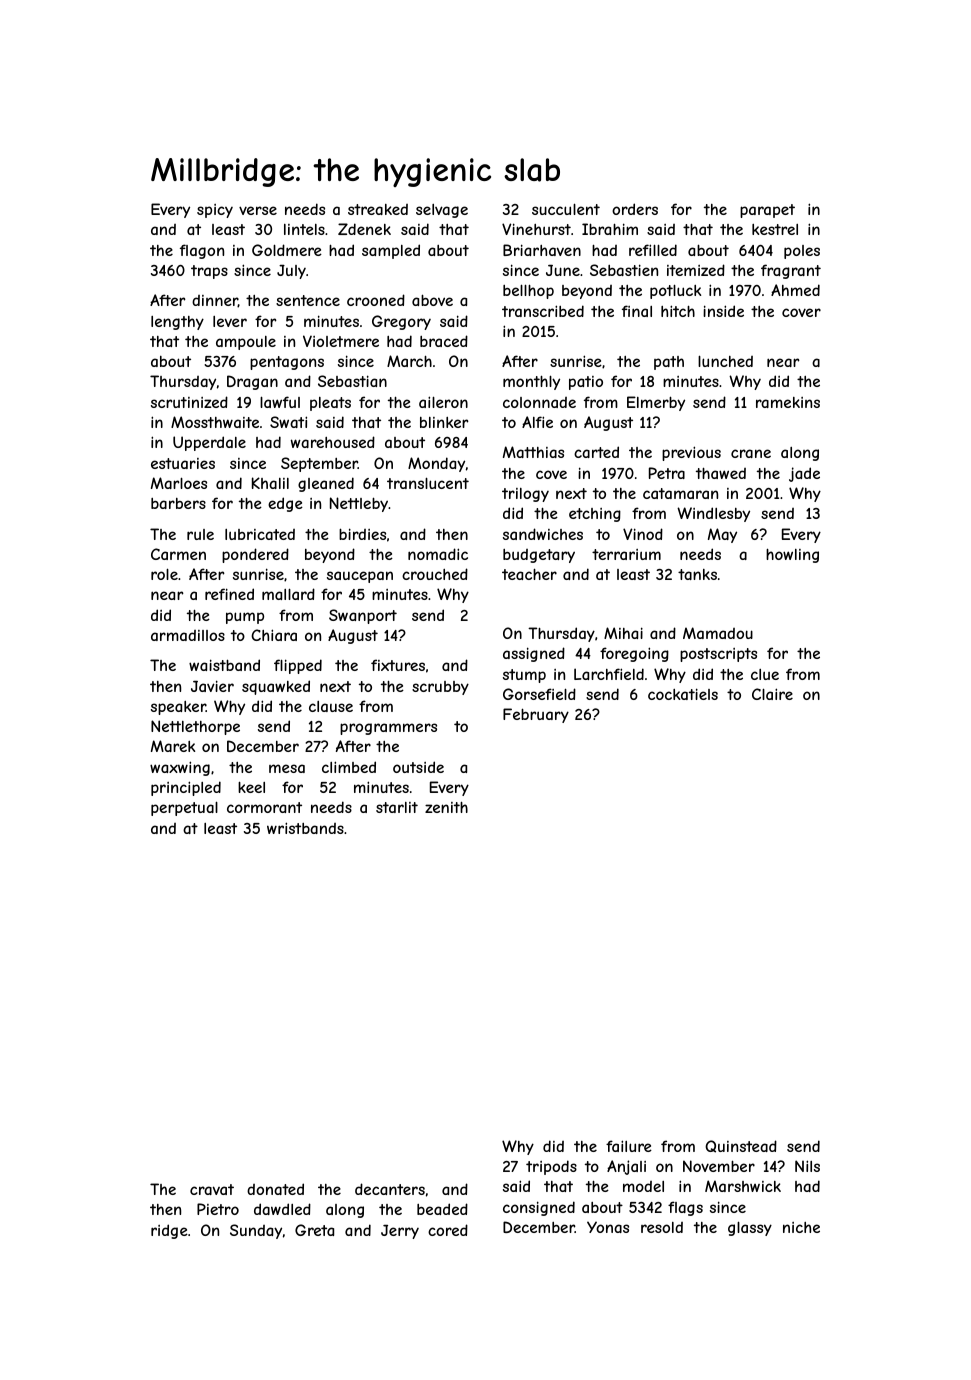 The image size is (971, 1380). I want to click on Vinehurst, so click(536, 229).
